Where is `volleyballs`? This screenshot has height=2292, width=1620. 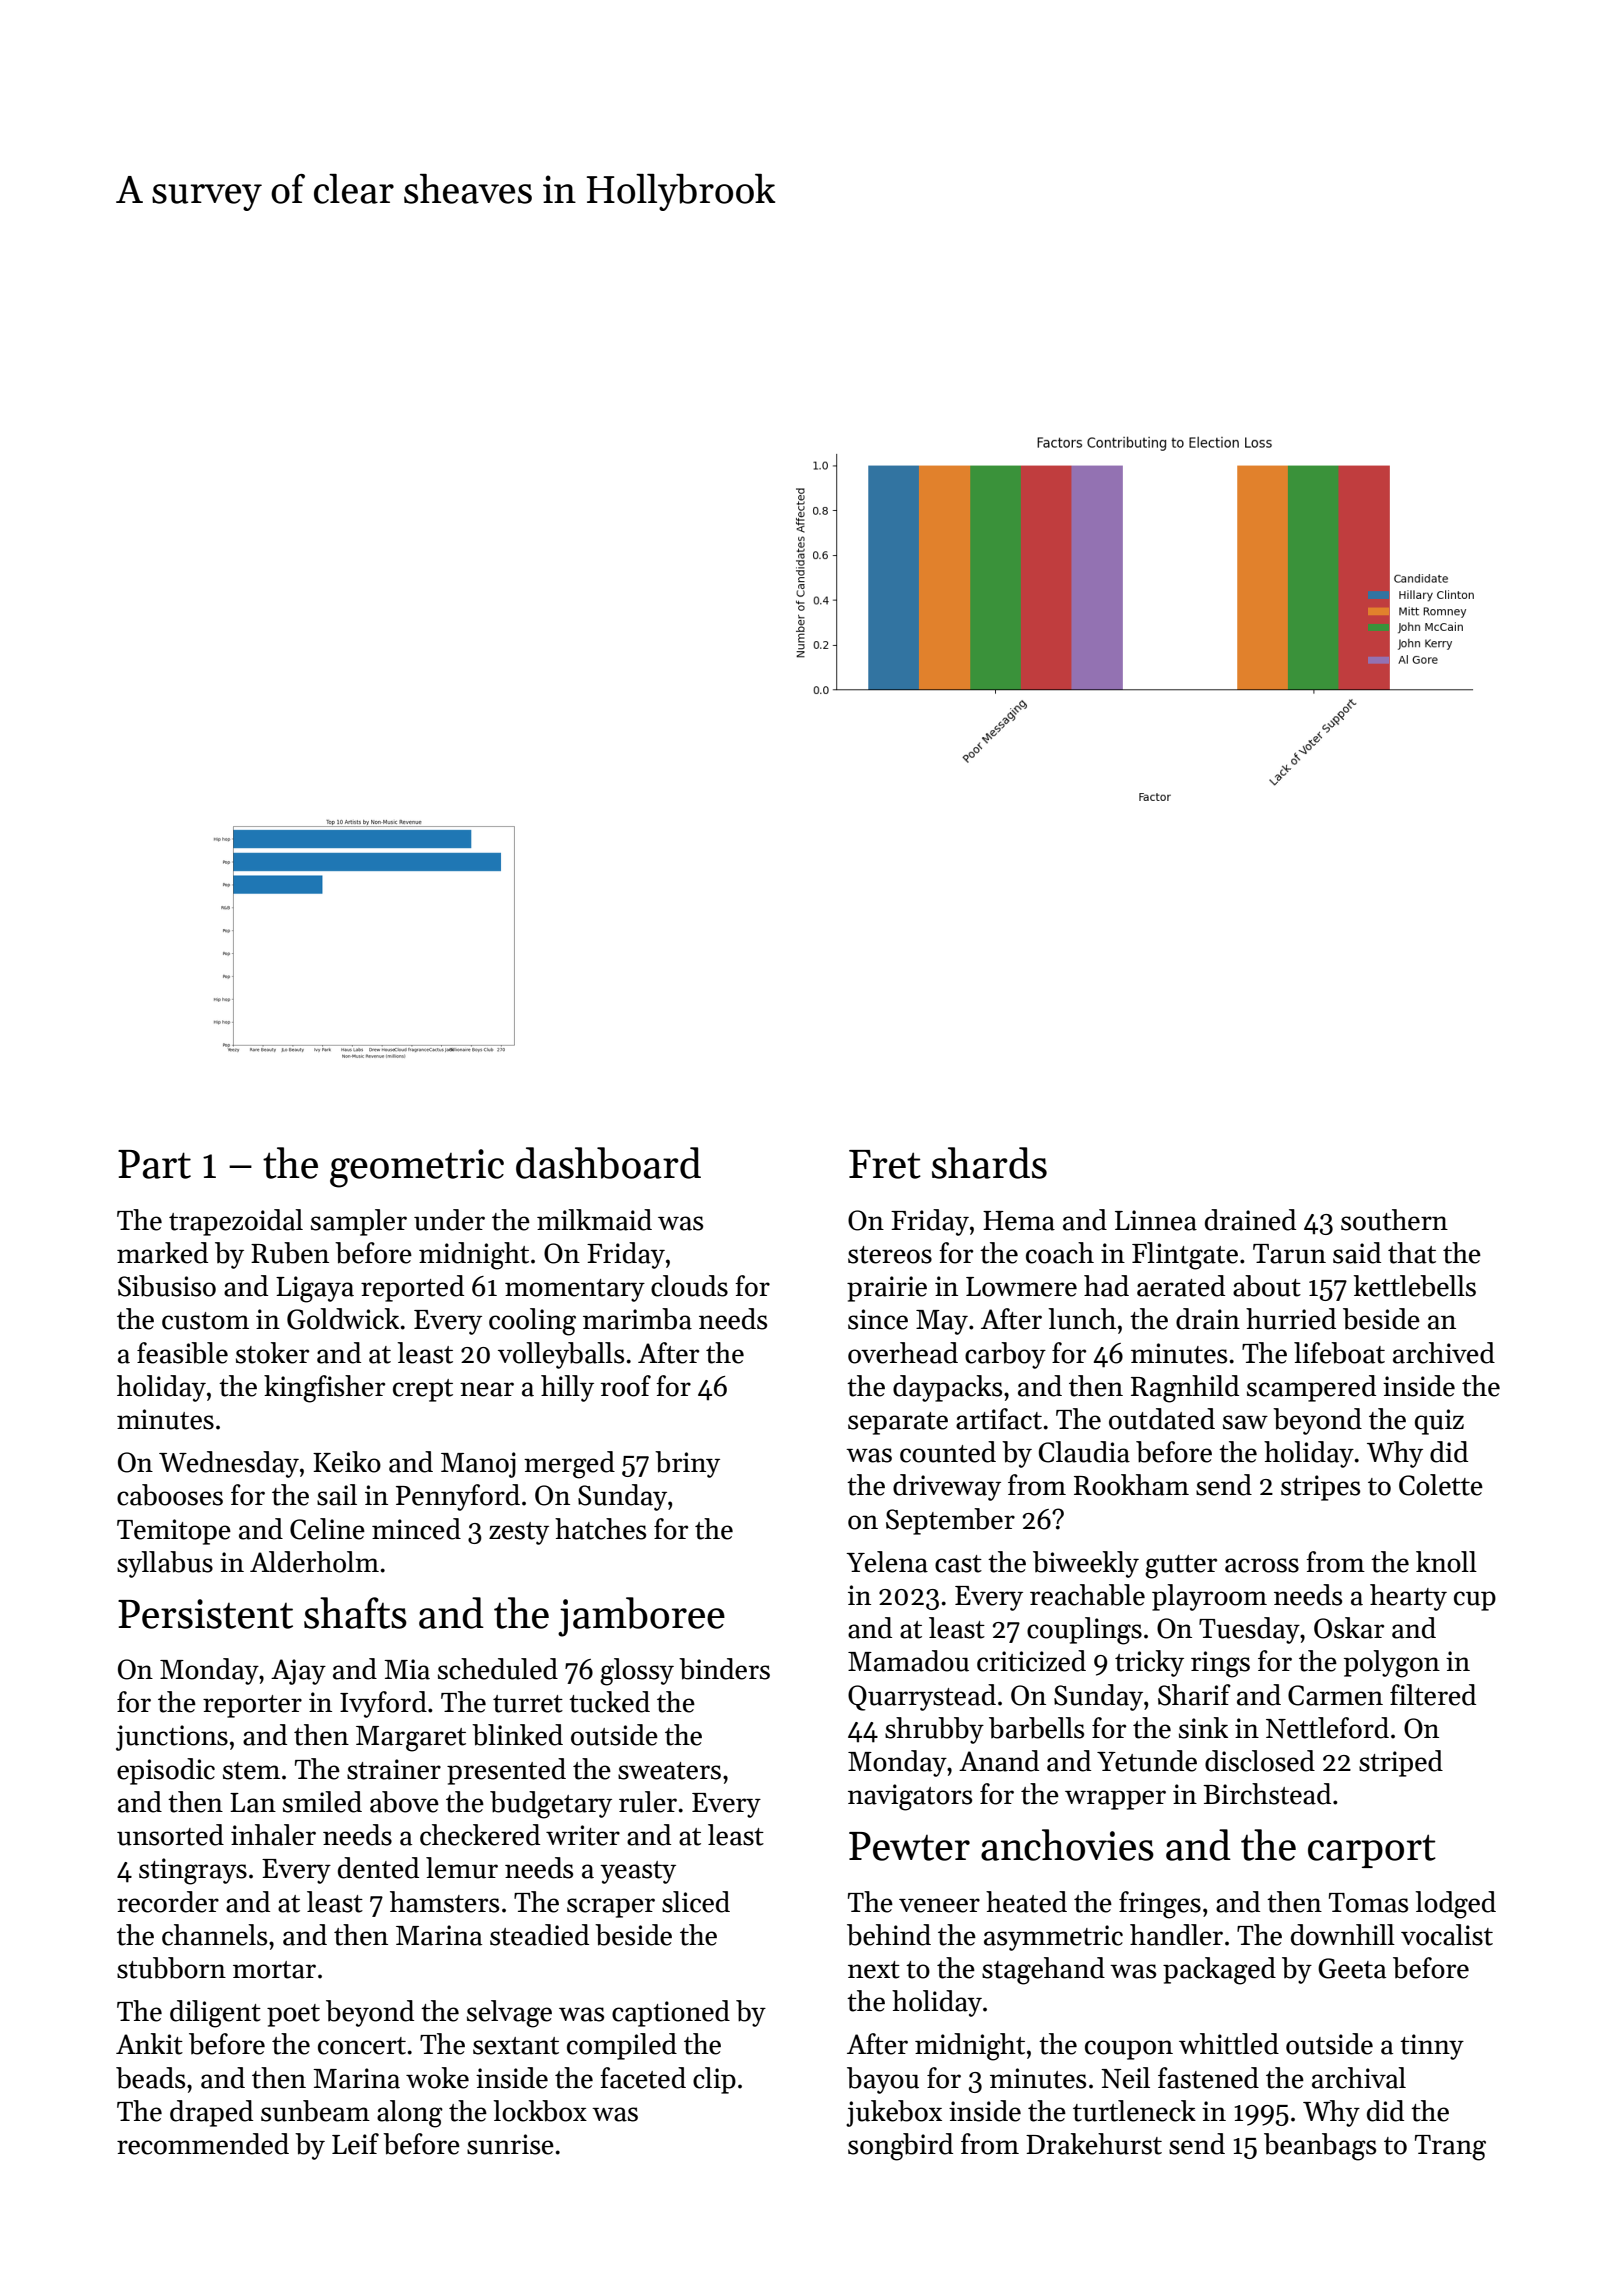 volleyballs is located at coordinates (561, 1355).
